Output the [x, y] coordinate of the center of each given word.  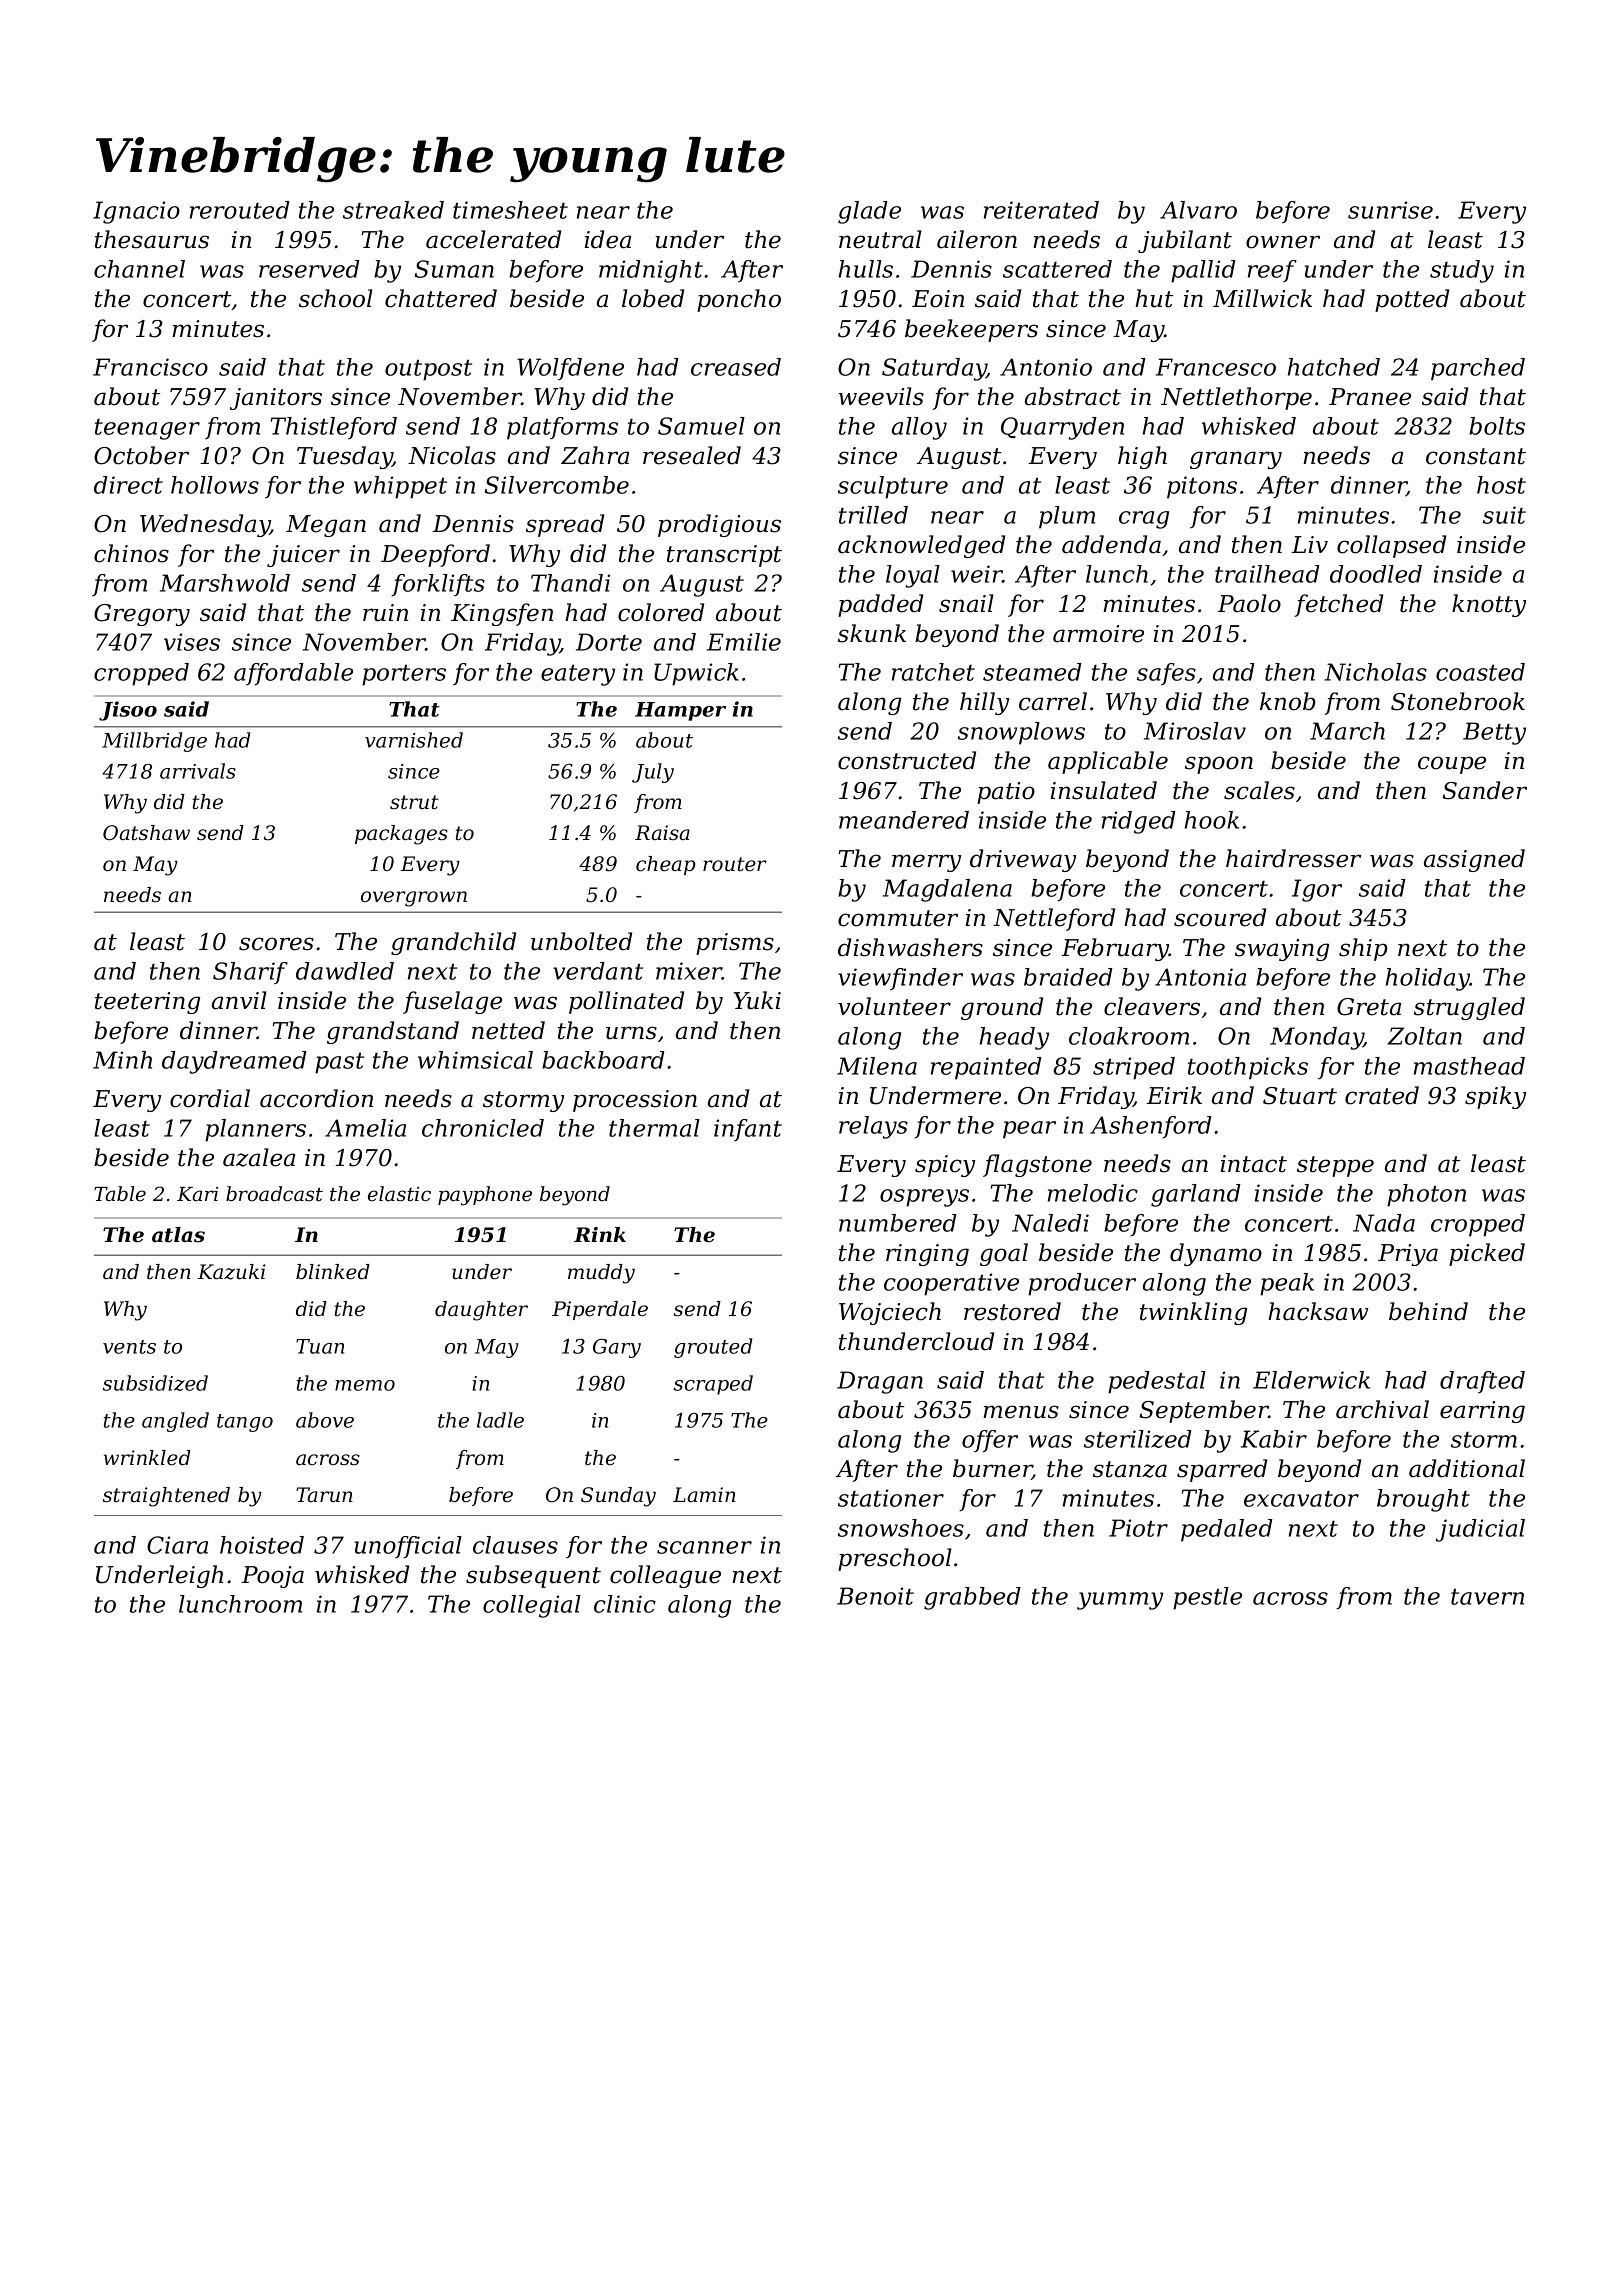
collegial [532, 1606]
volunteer [894, 1006]
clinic [625, 1604]
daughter [481, 1311]
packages [401, 835]
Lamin [704, 1494]
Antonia [1200, 977]
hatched [1334, 367]
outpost [428, 370]
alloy [919, 428]
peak [1287, 1284]
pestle [1207, 1598]
